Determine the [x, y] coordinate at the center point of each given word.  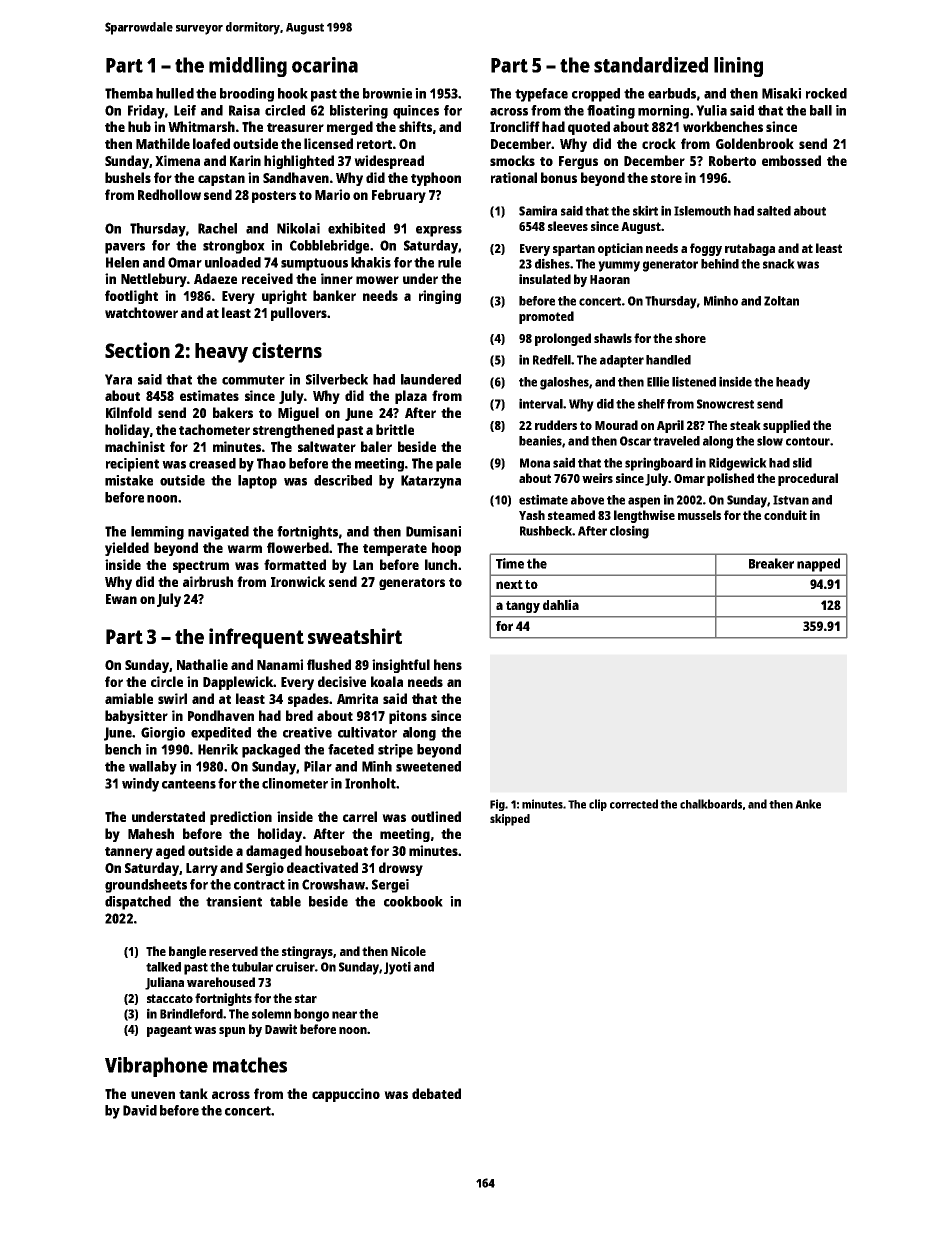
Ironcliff [515, 126]
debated [436, 1093]
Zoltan [781, 301]
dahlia [561, 604]
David [140, 1110]
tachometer [214, 429]
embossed [791, 160]
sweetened [428, 766]
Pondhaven [221, 715]
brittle [395, 429]
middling [248, 67]
